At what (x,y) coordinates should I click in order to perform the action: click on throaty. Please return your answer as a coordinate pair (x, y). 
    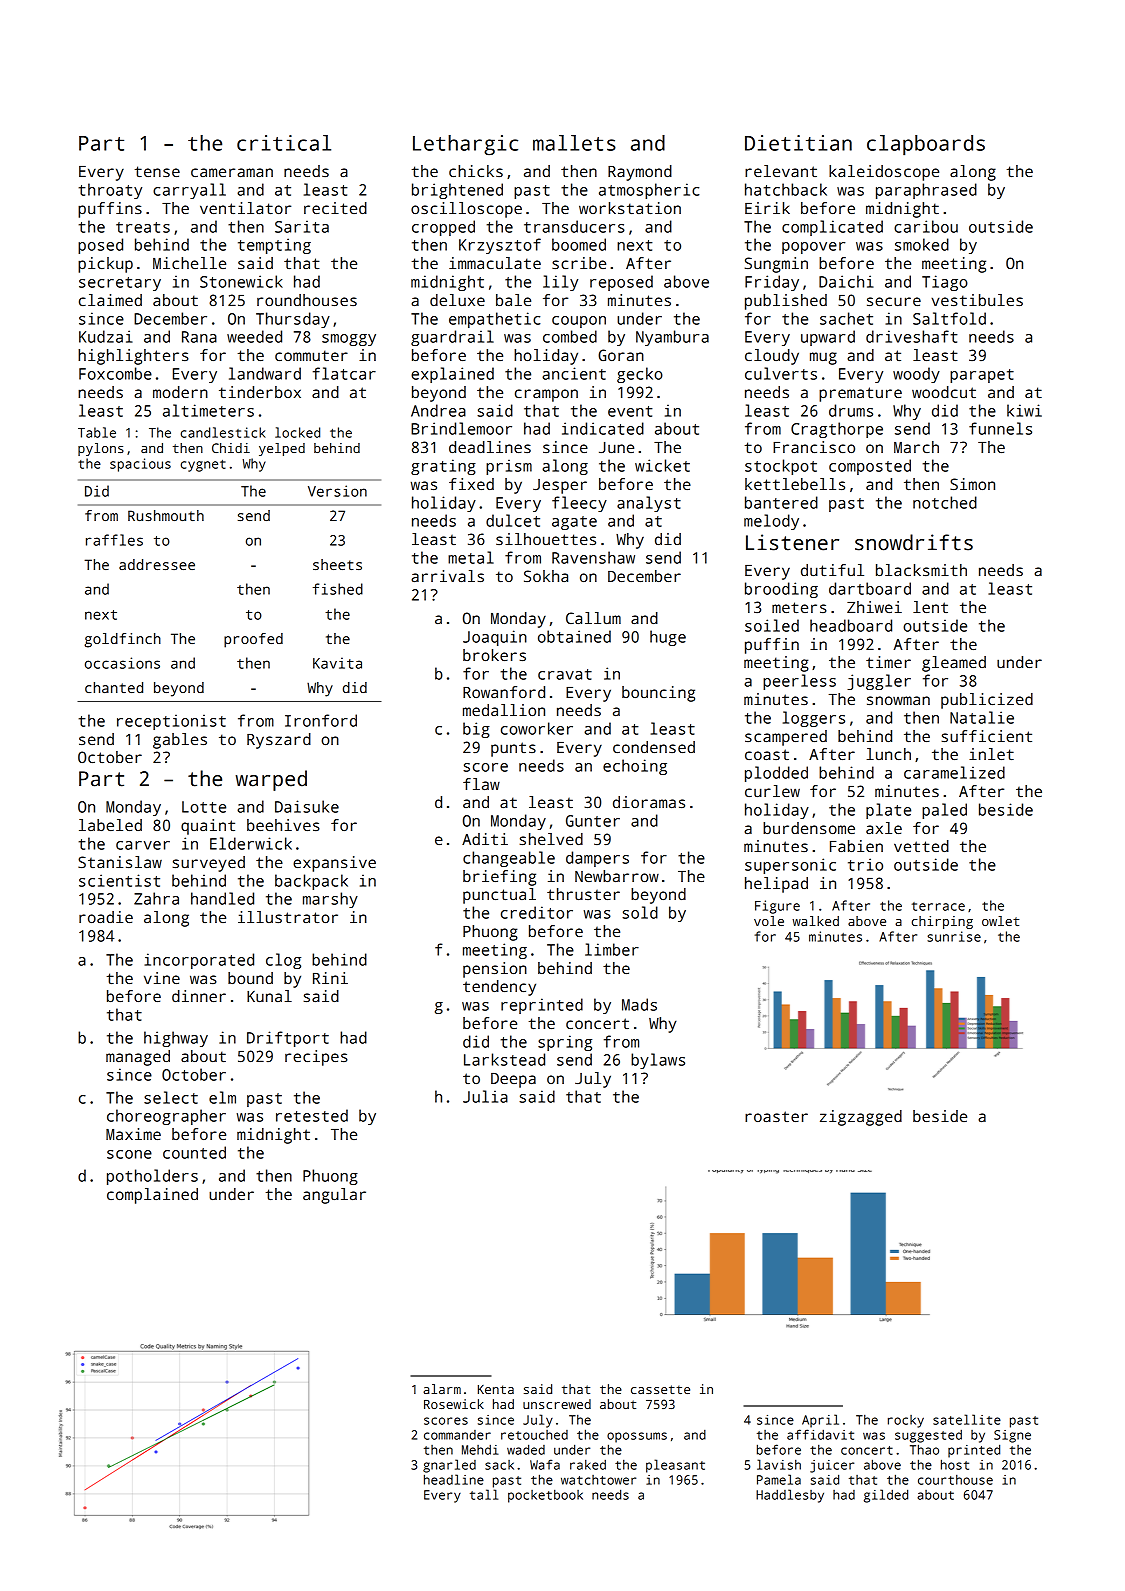
    Looking at the image, I should click on (110, 191).
